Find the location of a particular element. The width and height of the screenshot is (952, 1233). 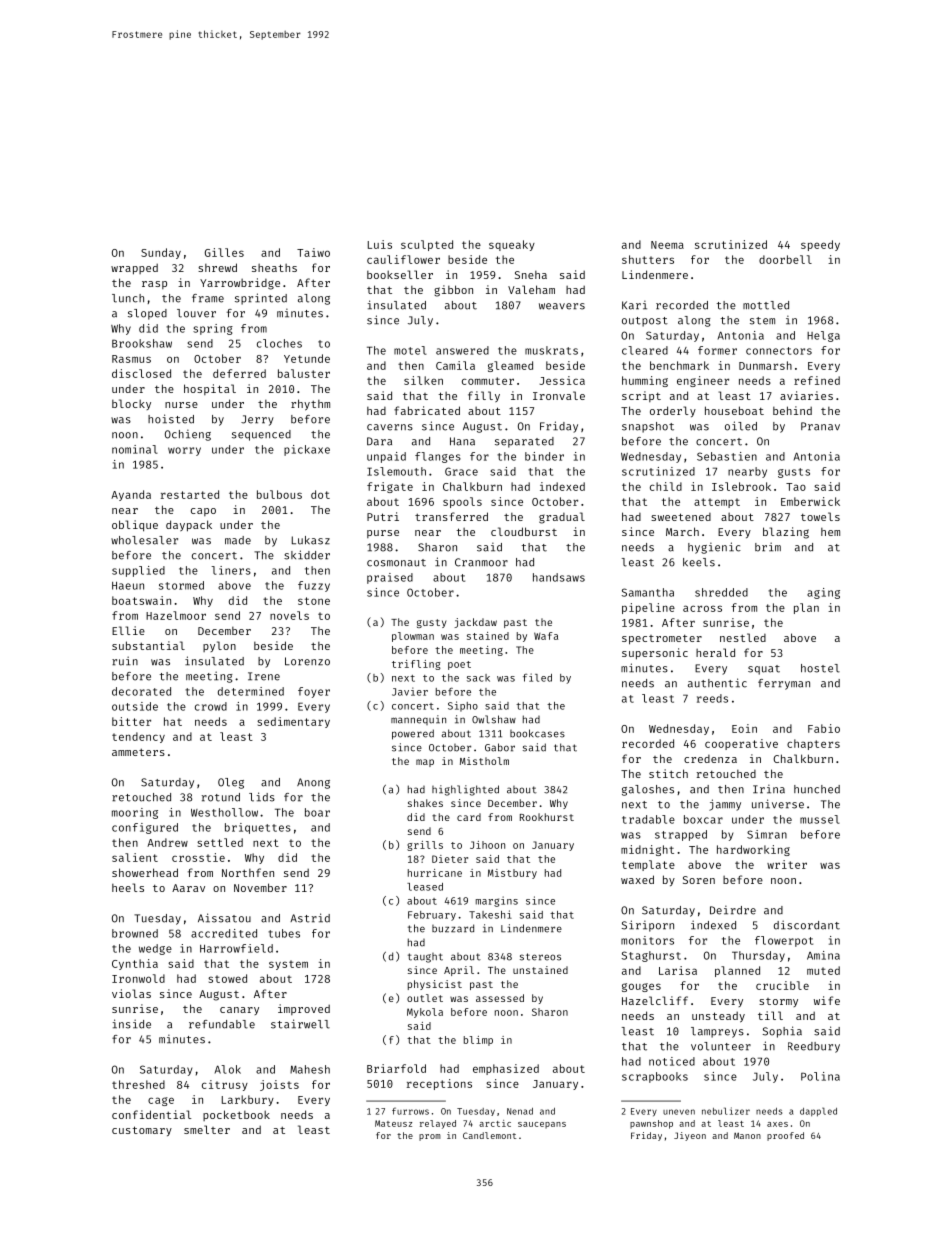

bulbous is located at coordinates (279, 494).
